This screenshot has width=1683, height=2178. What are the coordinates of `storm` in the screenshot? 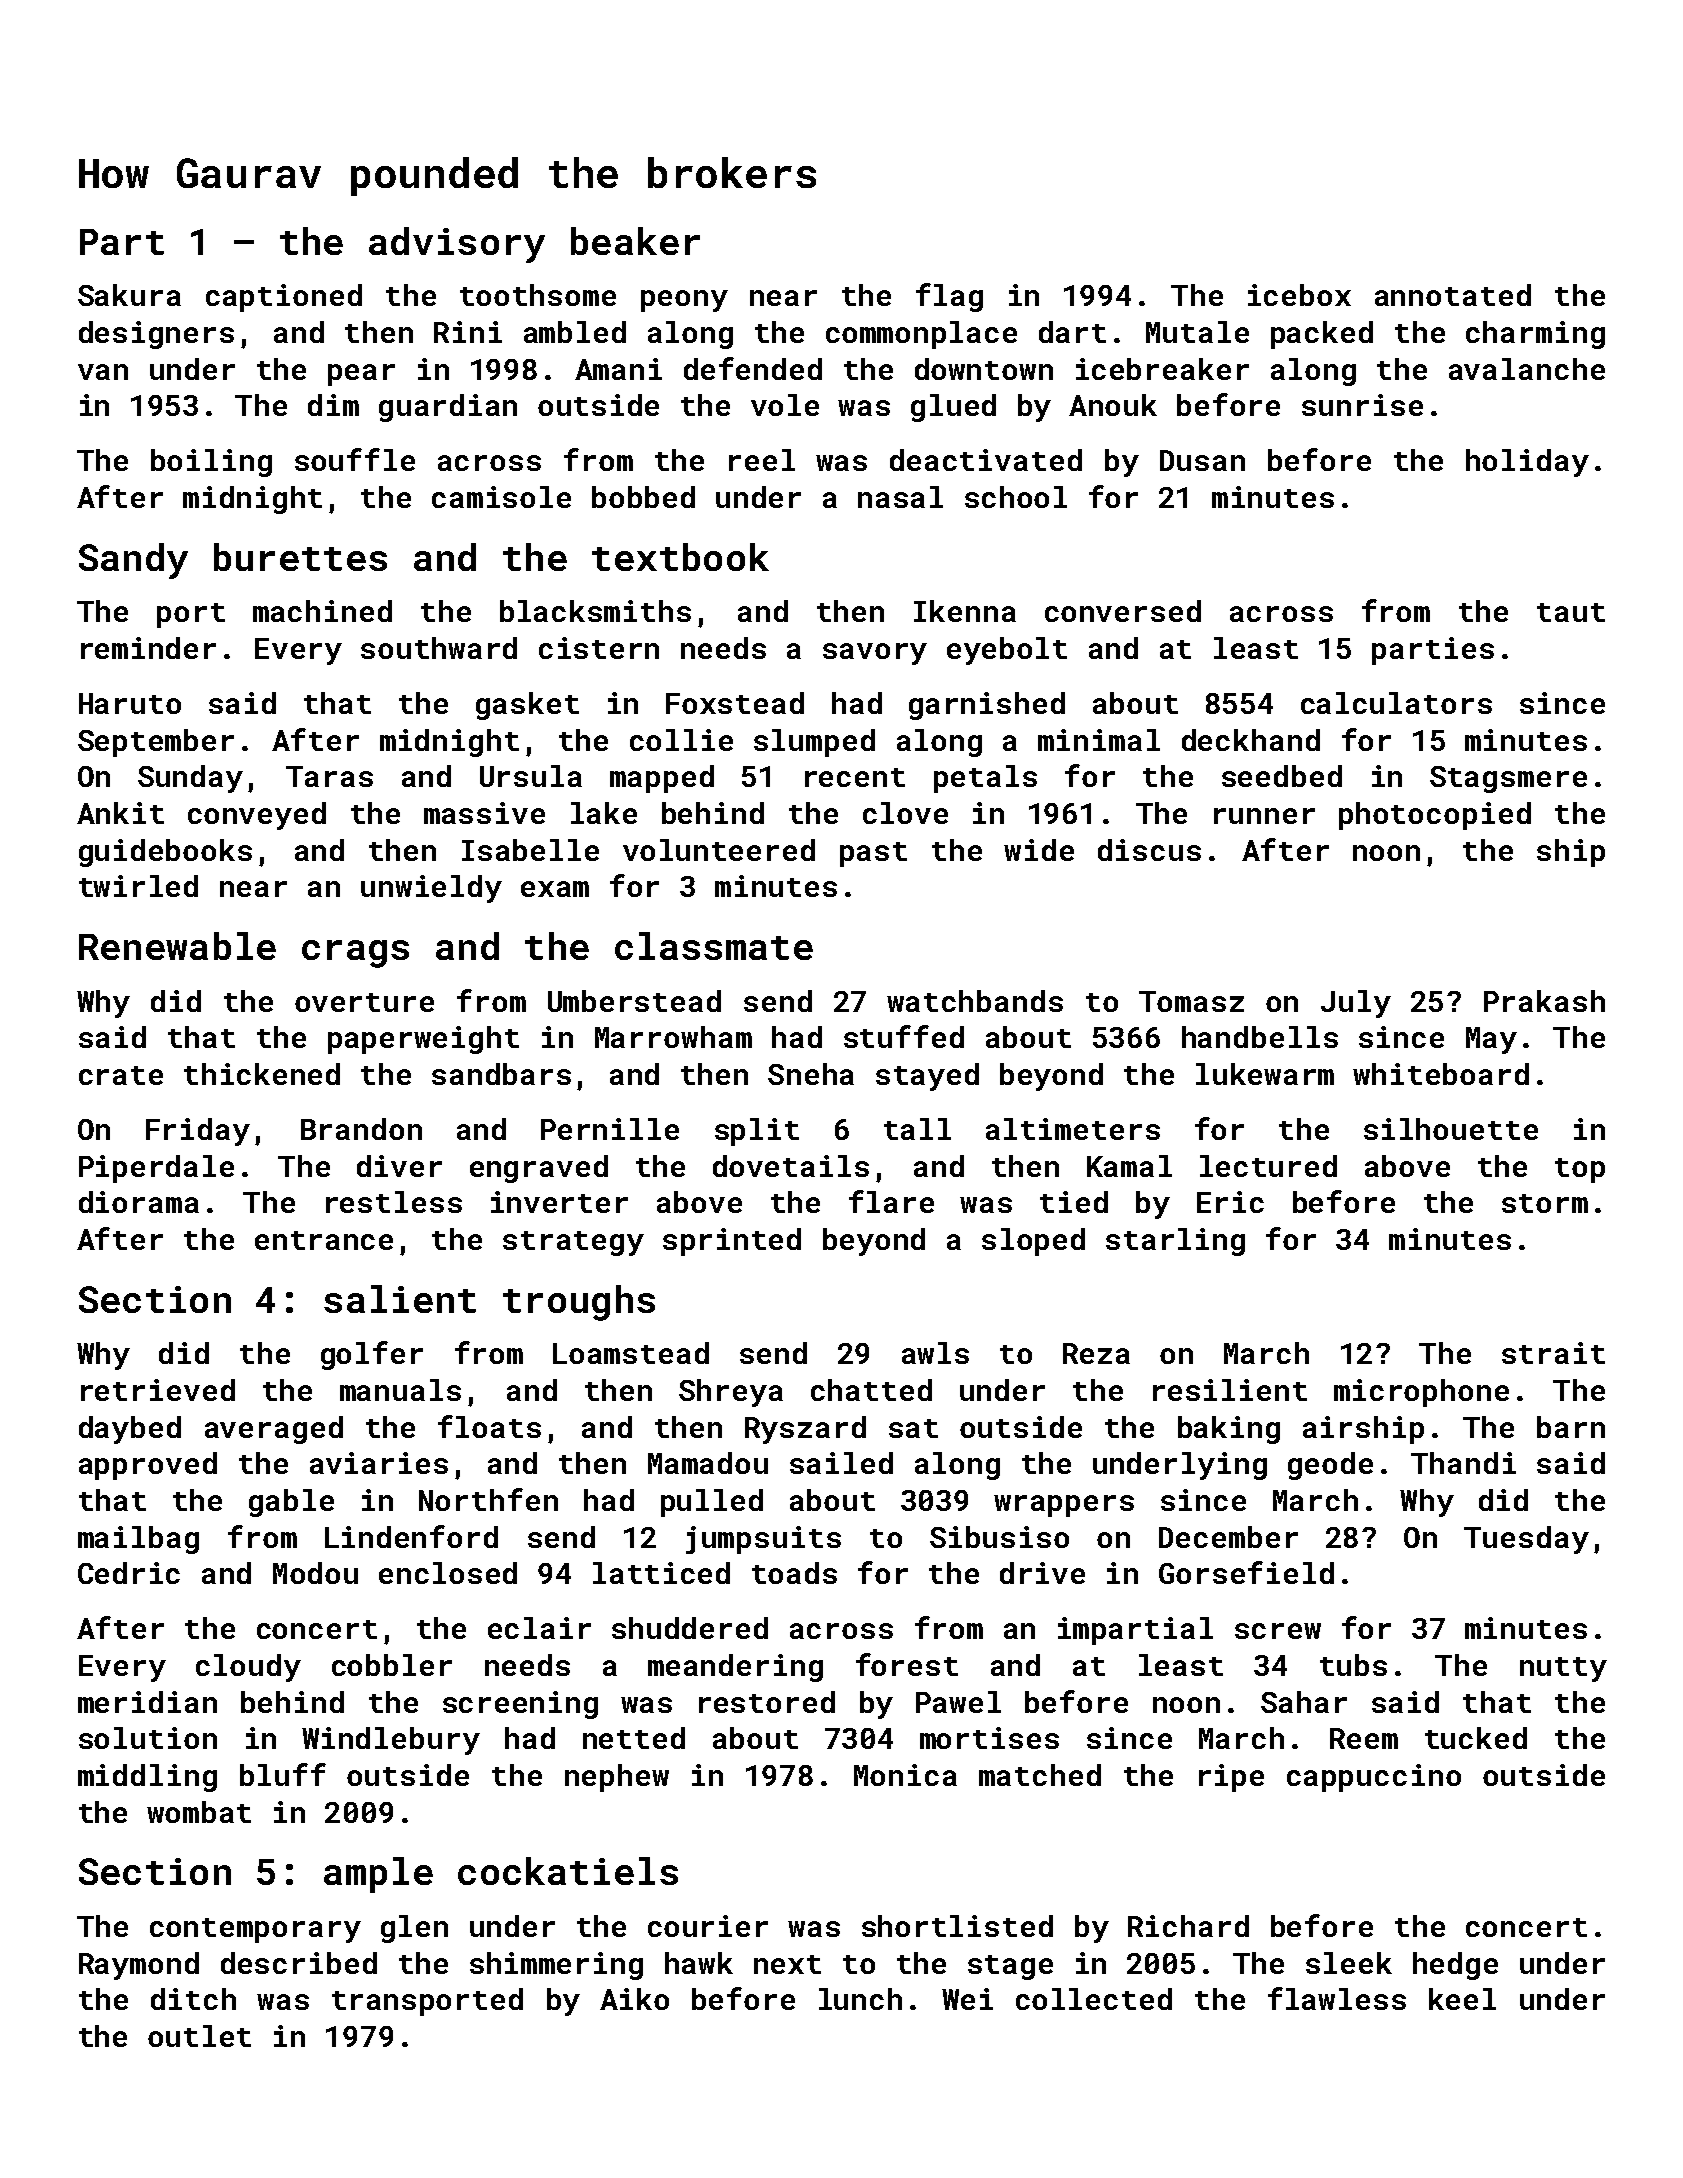 It's located at (1545, 1203).
